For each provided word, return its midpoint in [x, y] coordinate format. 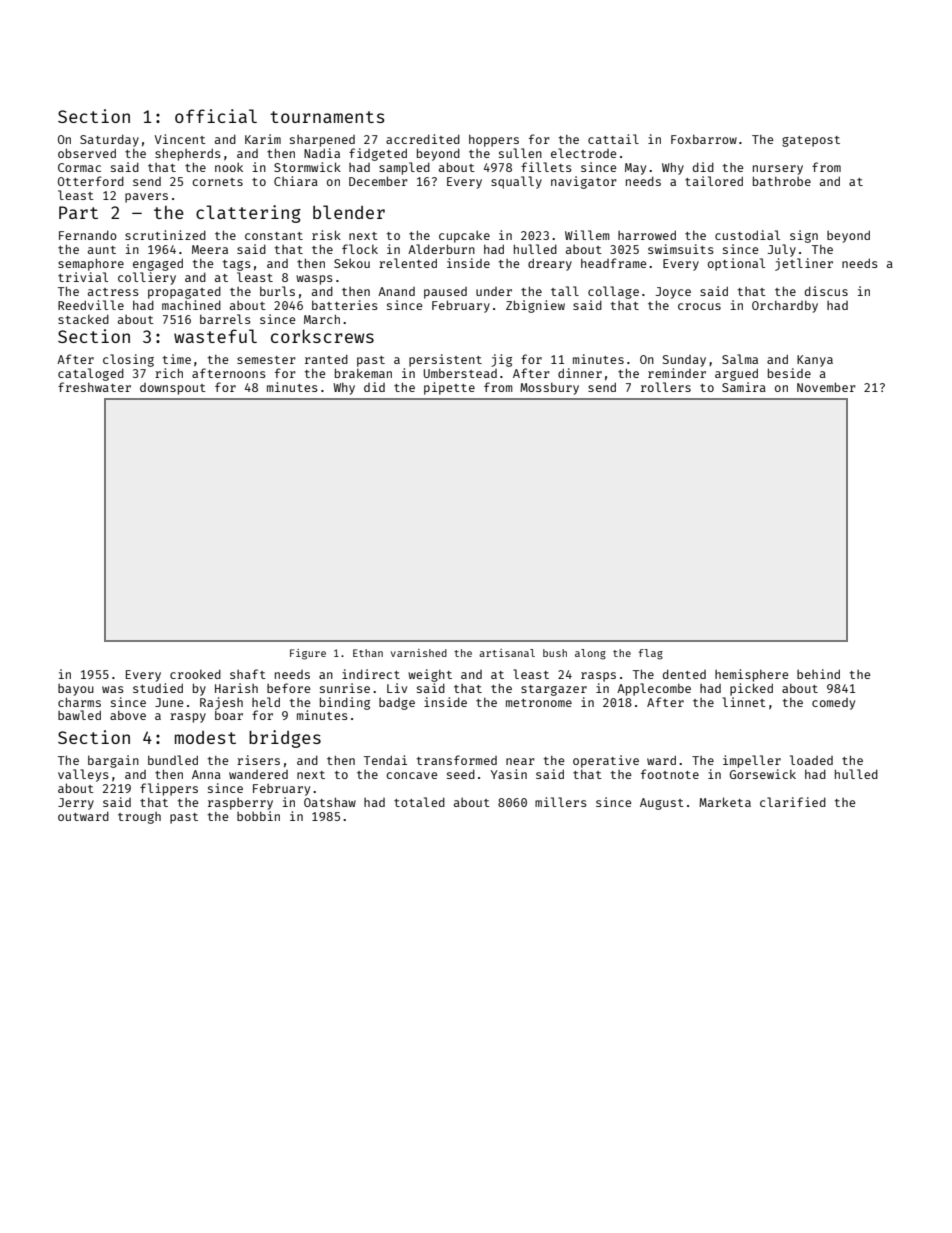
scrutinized [165, 235]
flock [360, 249]
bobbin [258, 816]
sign [804, 236]
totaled [419, 802]
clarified [793, 802]
